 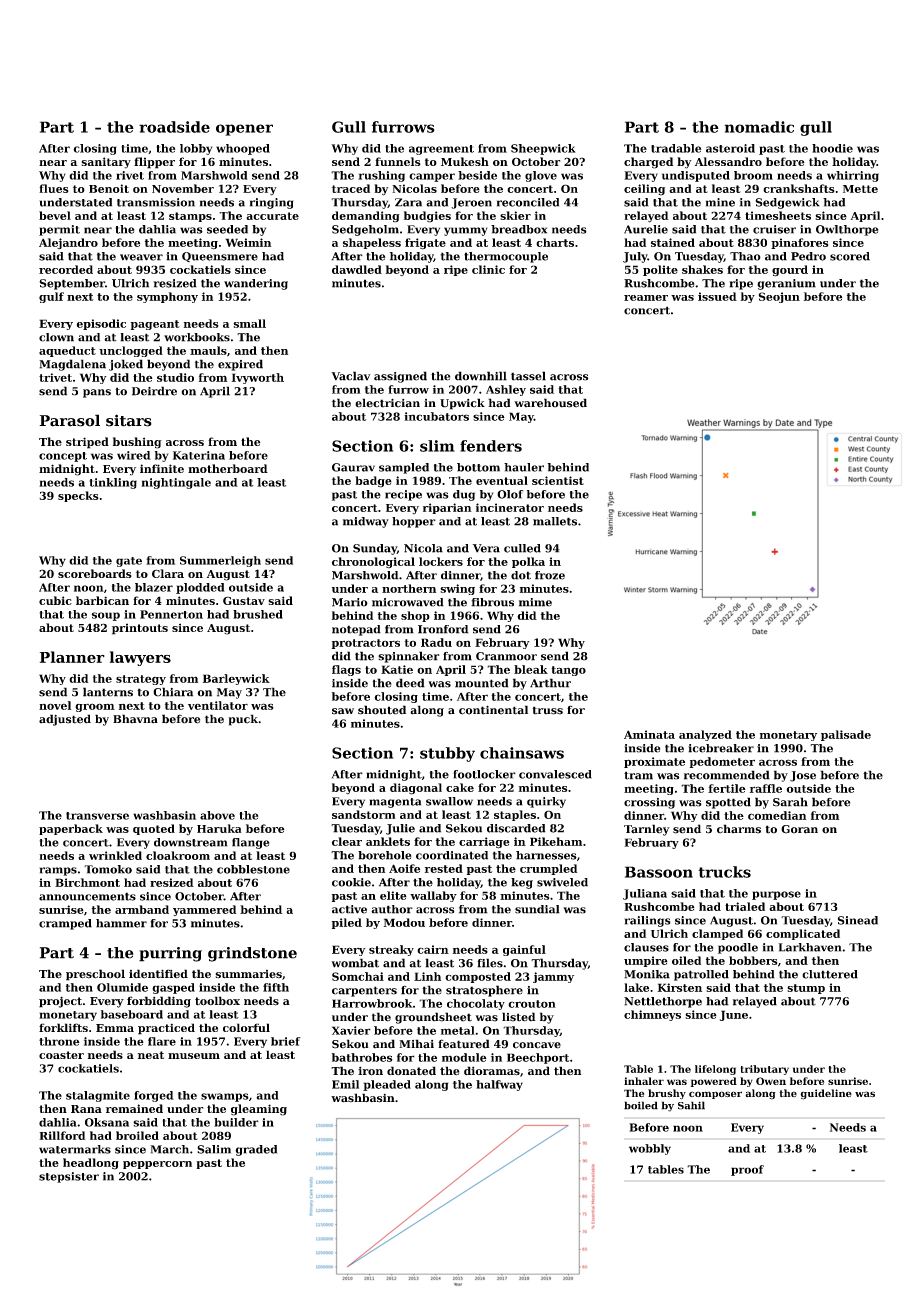 What do you see at coordinates (166, 1029) in the screenshot?
I see `practiced` at bounding box center [166, 1029].
